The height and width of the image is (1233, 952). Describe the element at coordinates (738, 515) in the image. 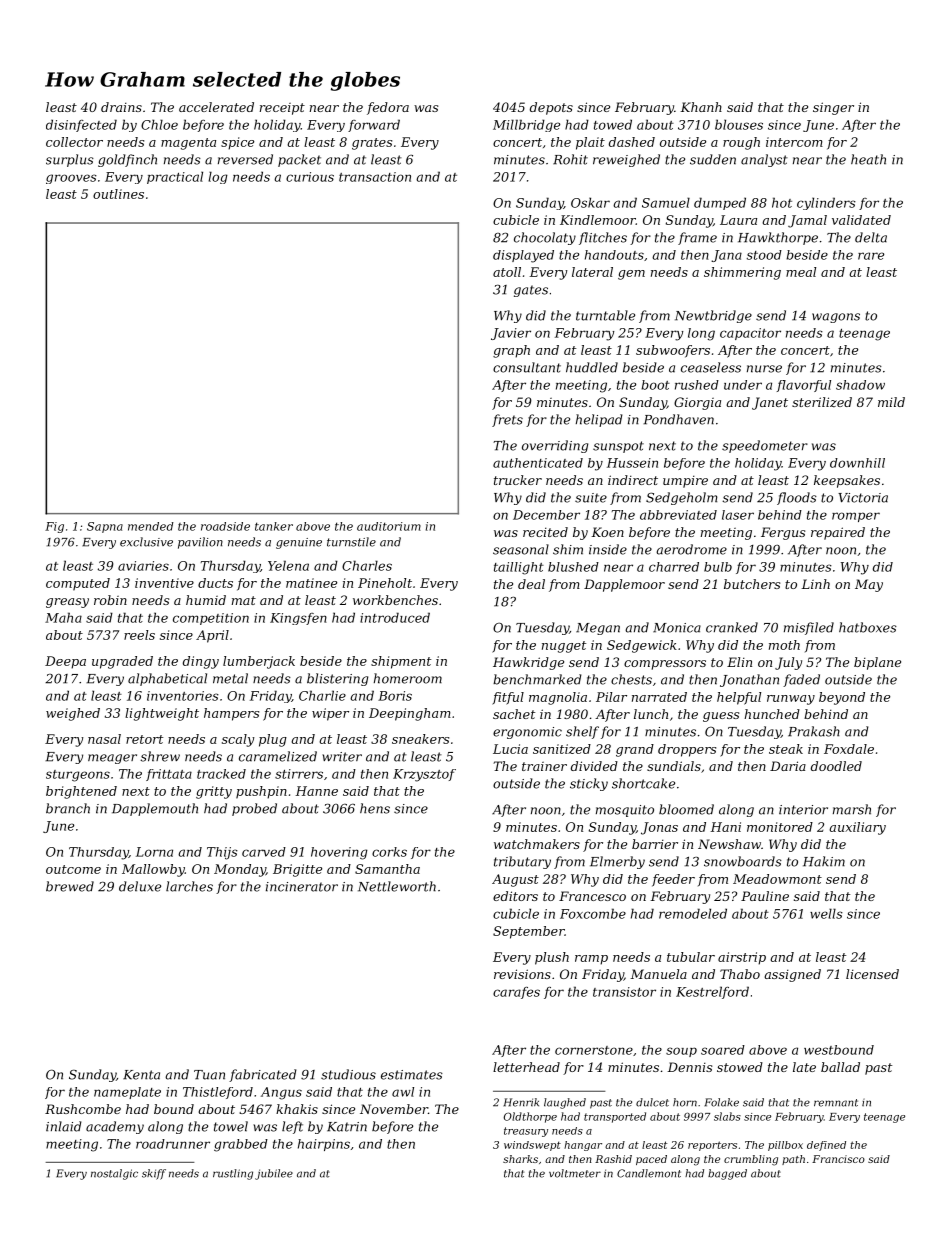

I see `laser` at that location.
